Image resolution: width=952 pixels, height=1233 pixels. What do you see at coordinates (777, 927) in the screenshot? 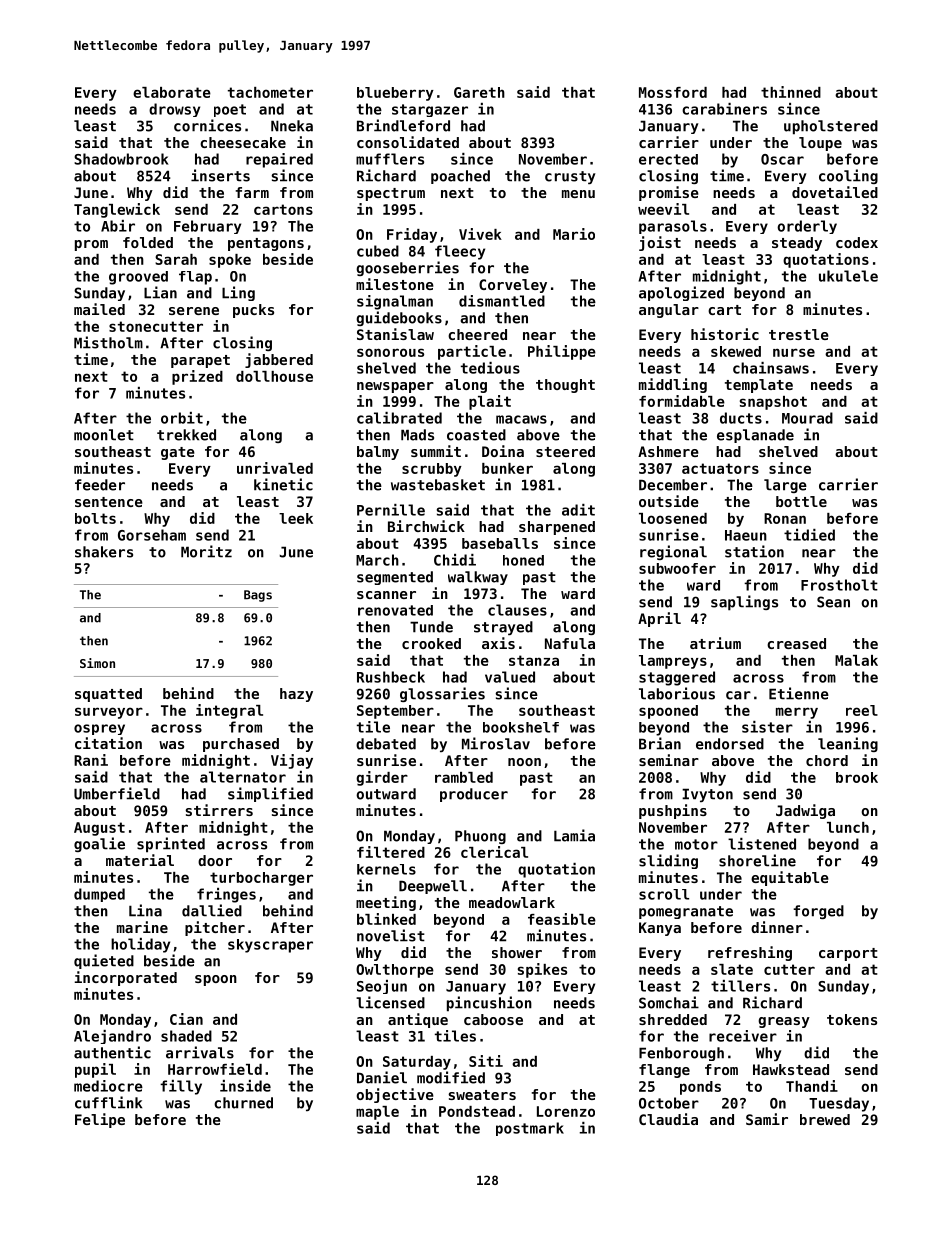
I see `dinner` at bounding box center [777, 927].
